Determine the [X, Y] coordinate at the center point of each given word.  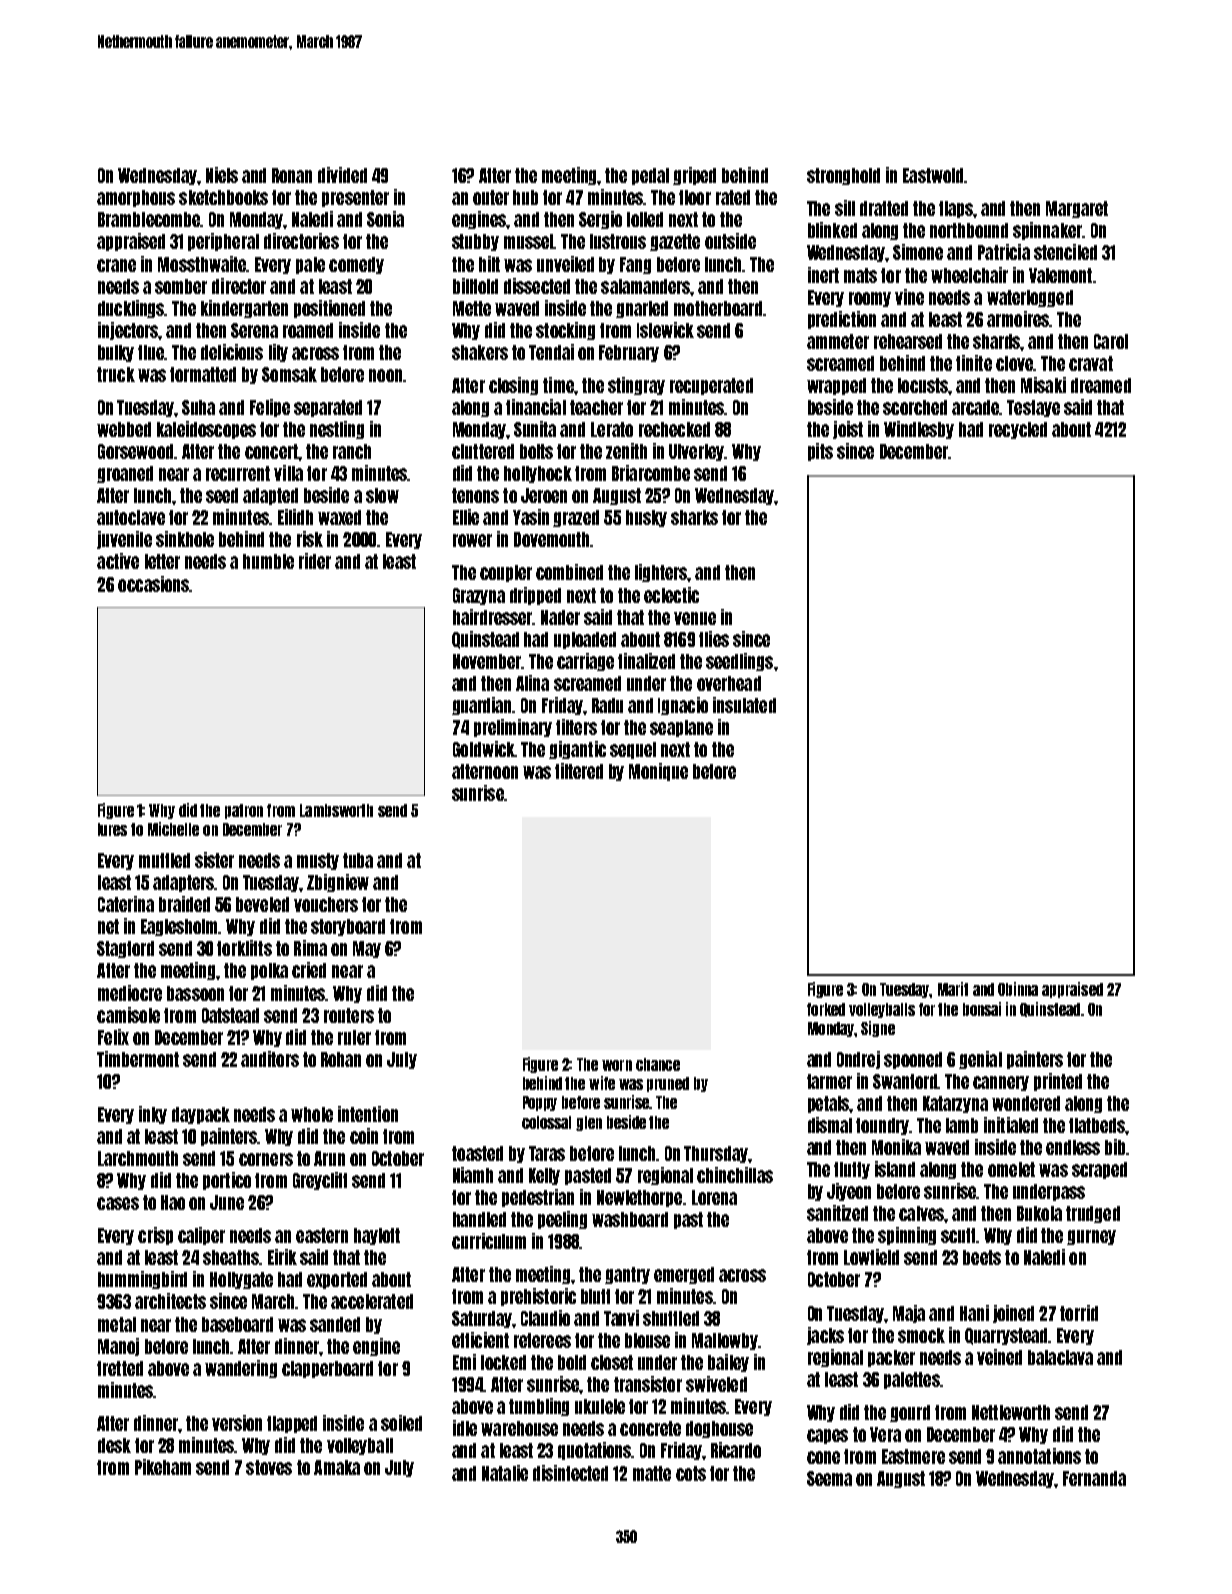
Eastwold [933, 175]
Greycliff [320, 1181]
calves [921, 1213]
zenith [626, 451]
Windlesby [919, 430]
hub [525, 197]
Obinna [1018, 989]
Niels [222, 175]
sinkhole [185, 539]
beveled [262, 904]
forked [826, 1009]
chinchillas [735, 1175]
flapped [292, 1424]
